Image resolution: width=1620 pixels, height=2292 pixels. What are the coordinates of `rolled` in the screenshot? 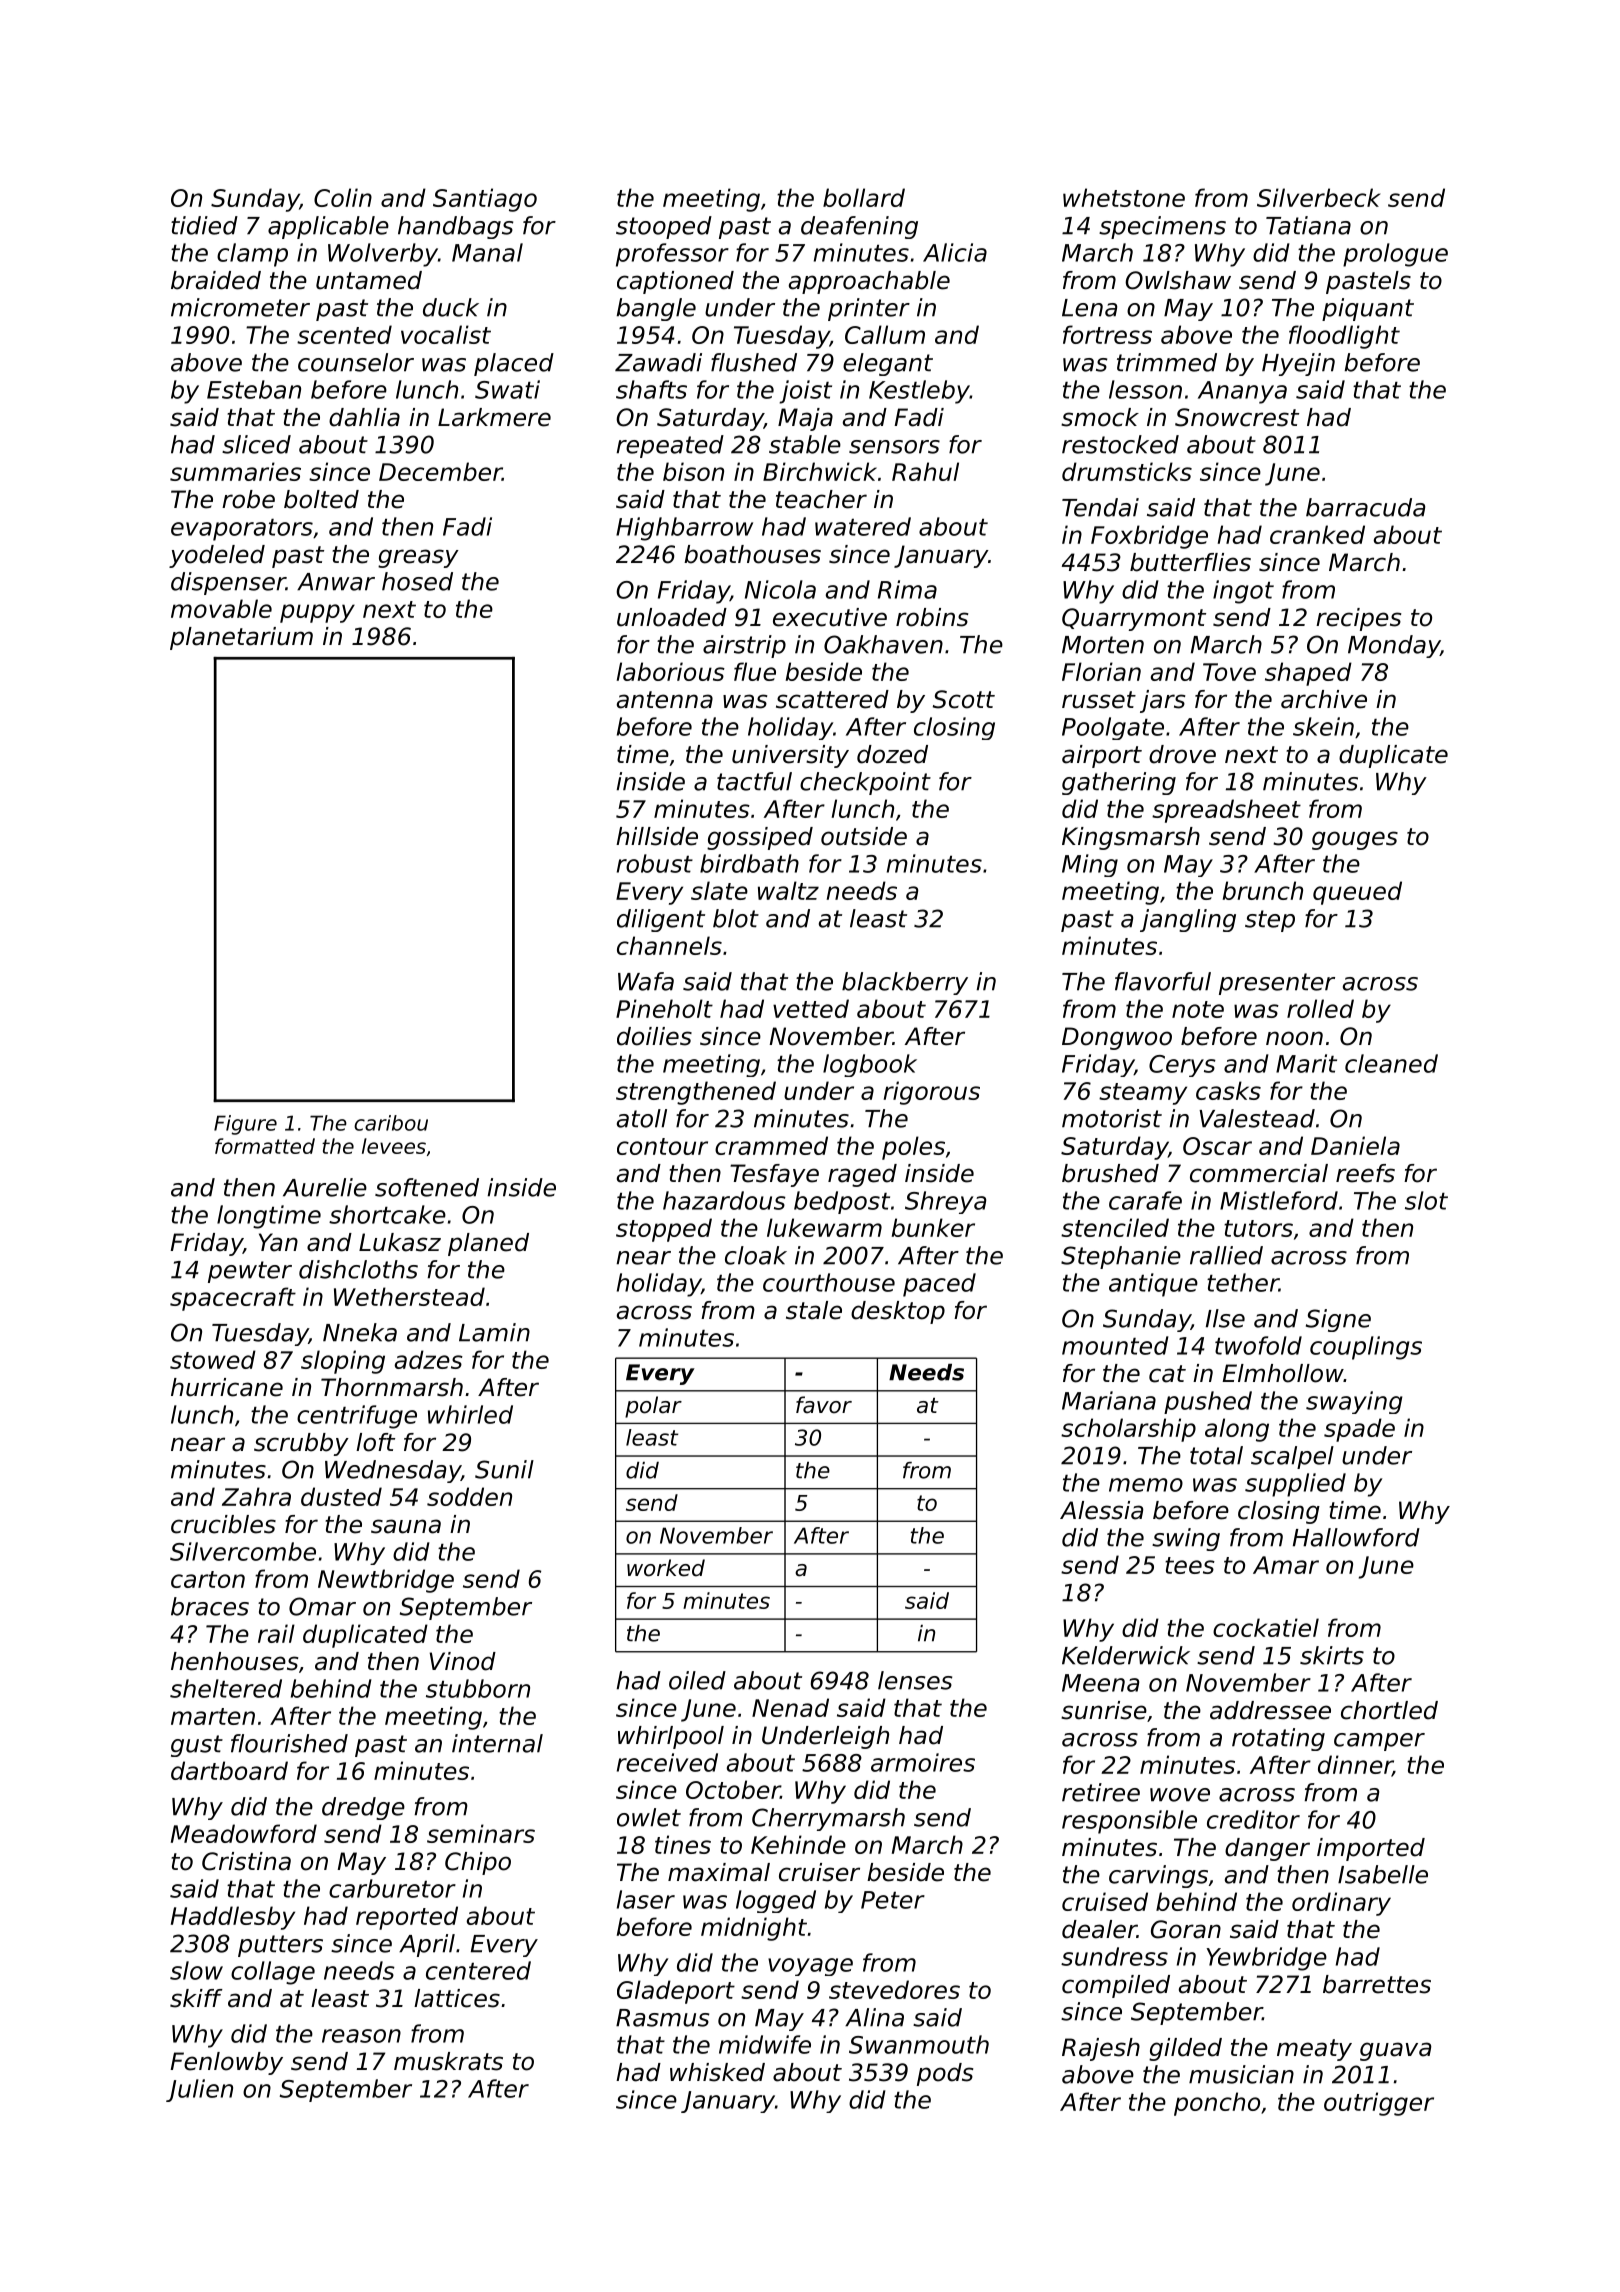 It's located at (1320, 1008).
